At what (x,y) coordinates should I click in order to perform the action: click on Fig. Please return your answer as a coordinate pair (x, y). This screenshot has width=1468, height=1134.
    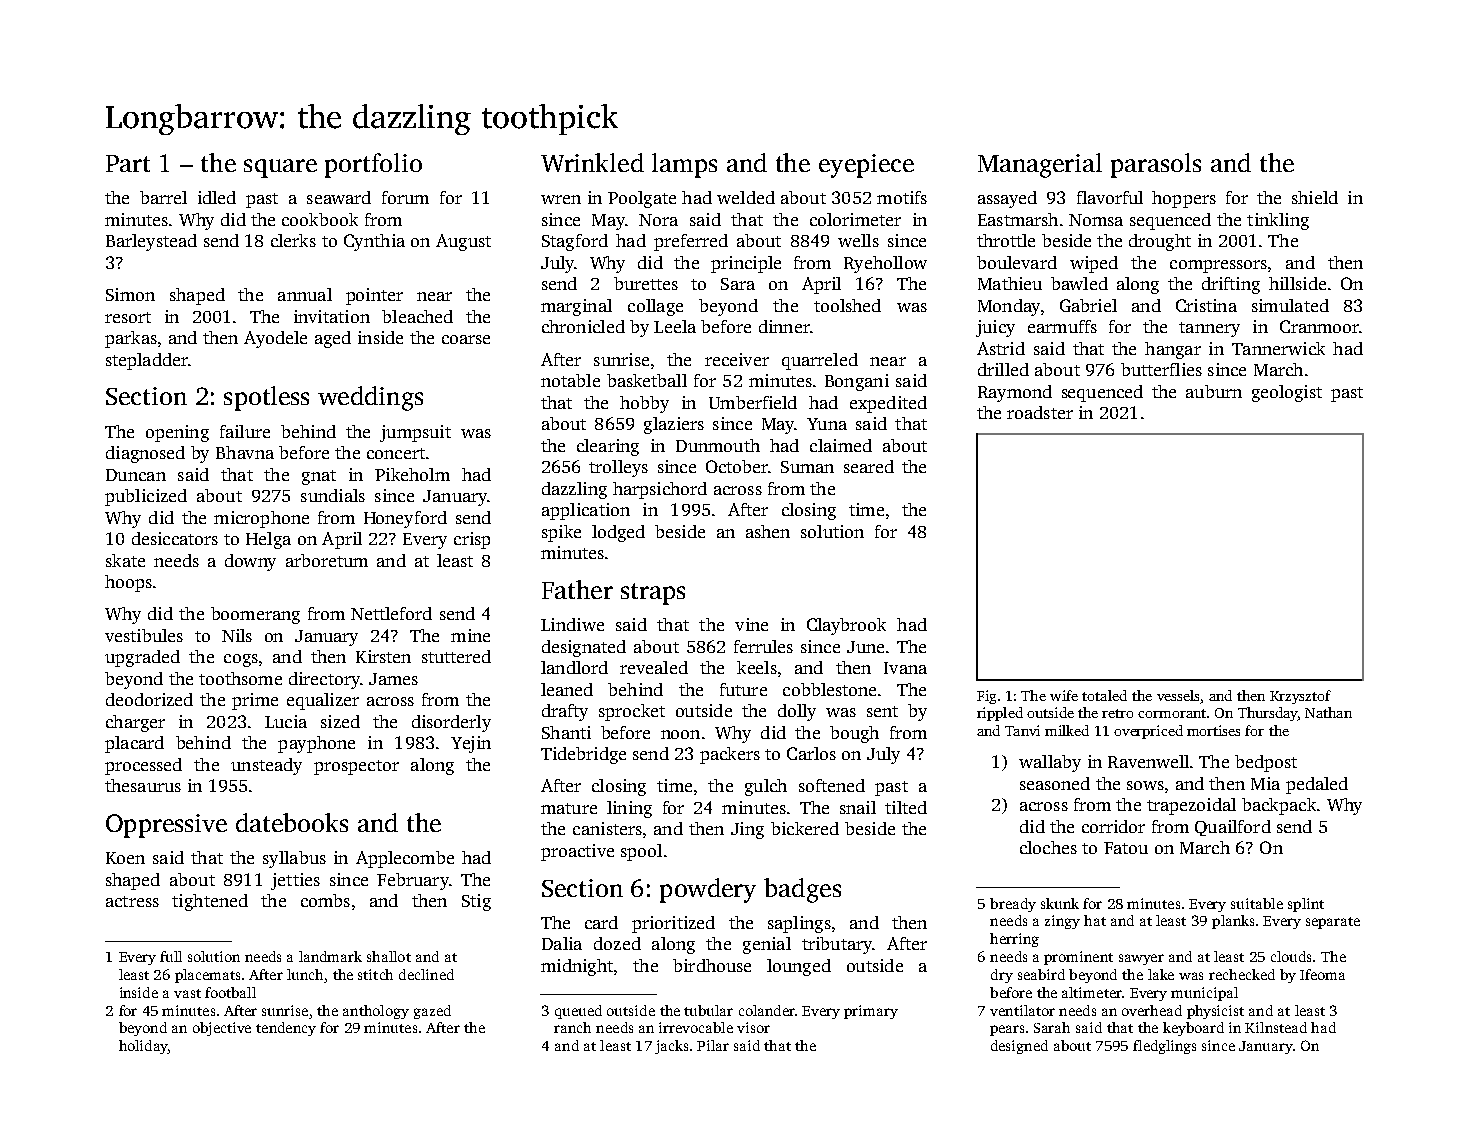
    Looking at the image, I should click on (986, 697).
